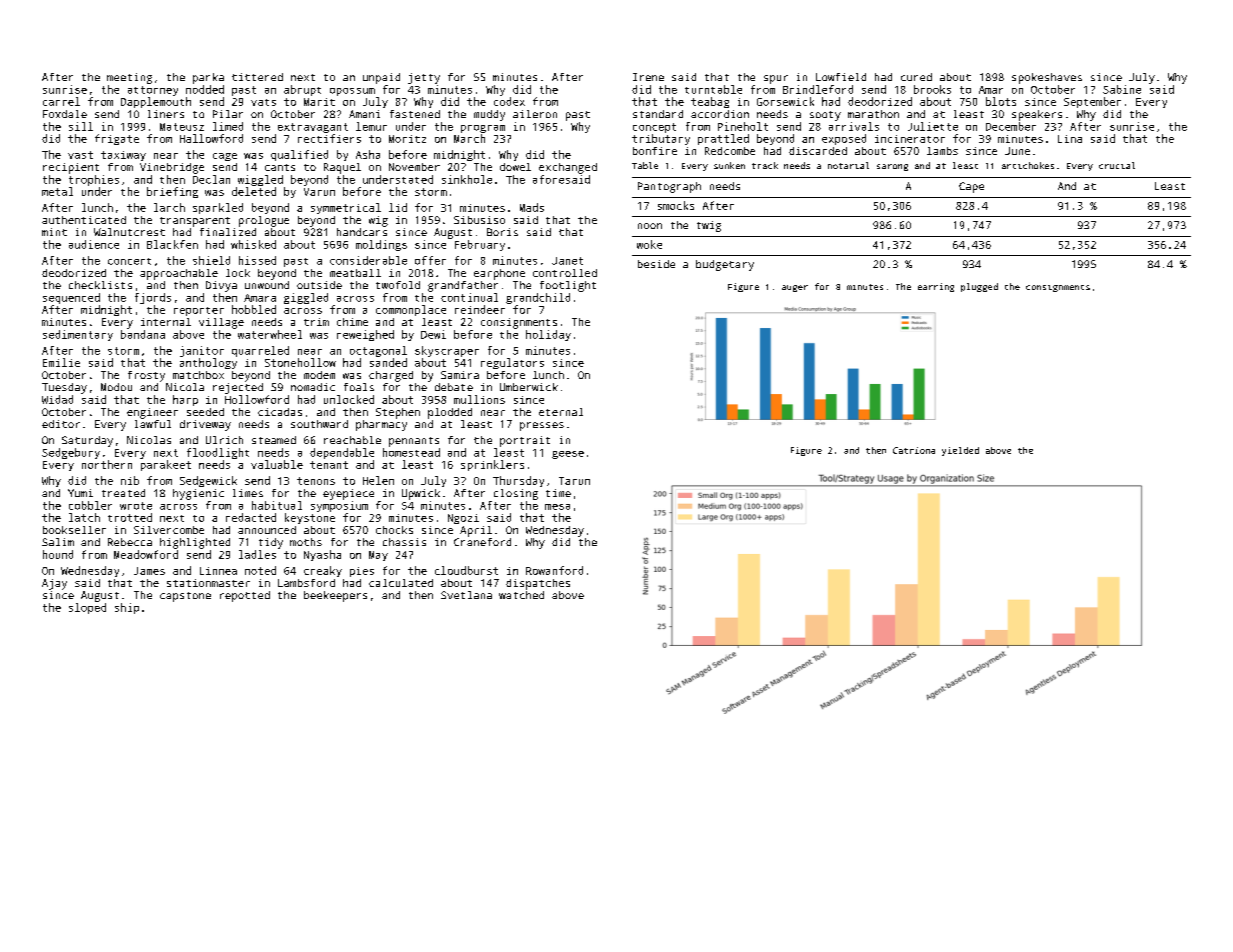 The width and height of the screenshot is (1233, 952). Describe the element at coordinates (87, 608) in the screenshot. I see `sloped` at that location.
